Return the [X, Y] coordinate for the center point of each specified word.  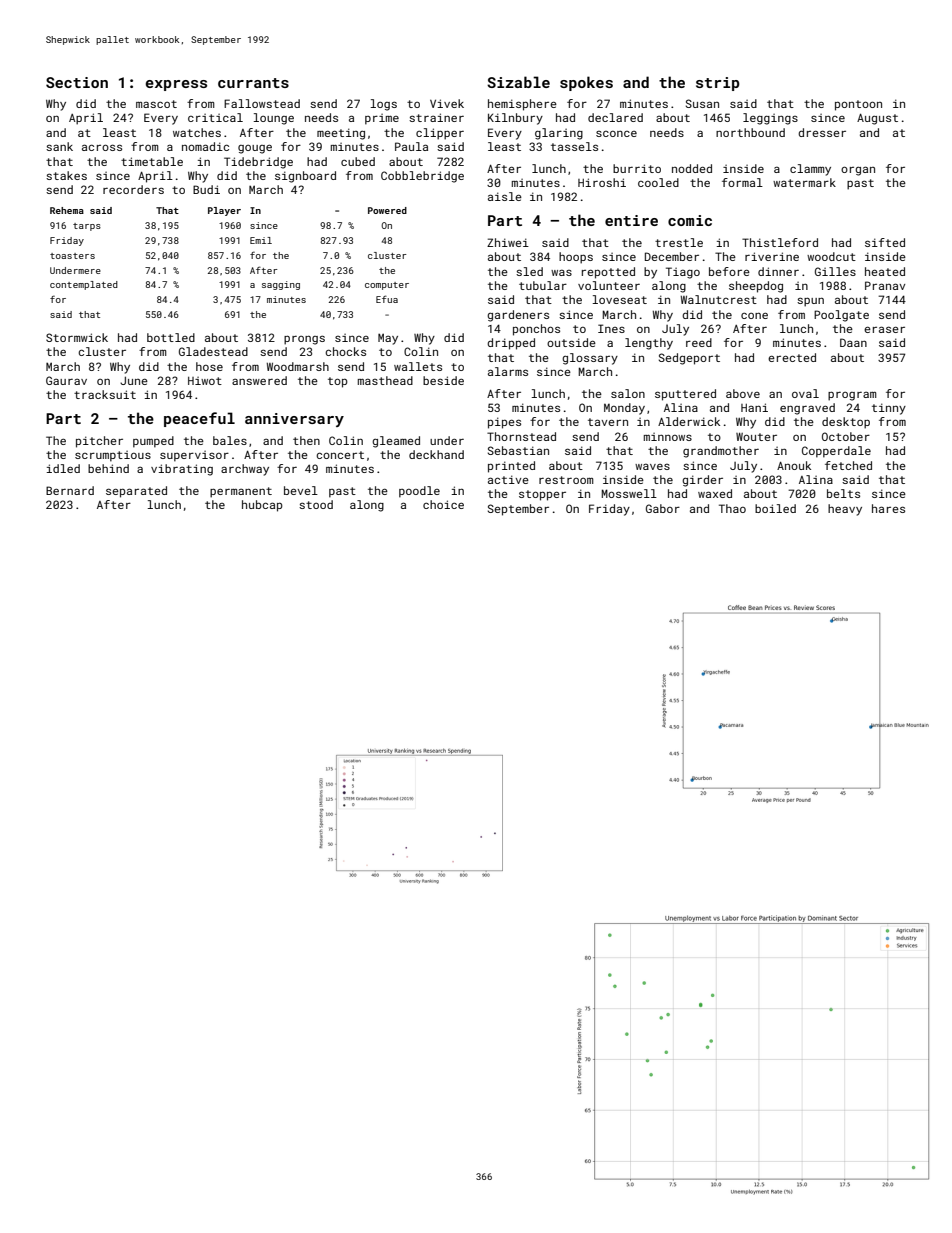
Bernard [70, 490]
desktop [846, 423]
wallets [418, 366]
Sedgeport [689, 359]
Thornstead [521, 436]
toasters [72, 256]
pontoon [858, 105]
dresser [822, 132]
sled [529, 271]
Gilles [835, 271]
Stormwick [77, 337]
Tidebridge [258, 163]
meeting [341, 134]
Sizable [518, 82]
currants [253, 83]
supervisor [194, 456]
